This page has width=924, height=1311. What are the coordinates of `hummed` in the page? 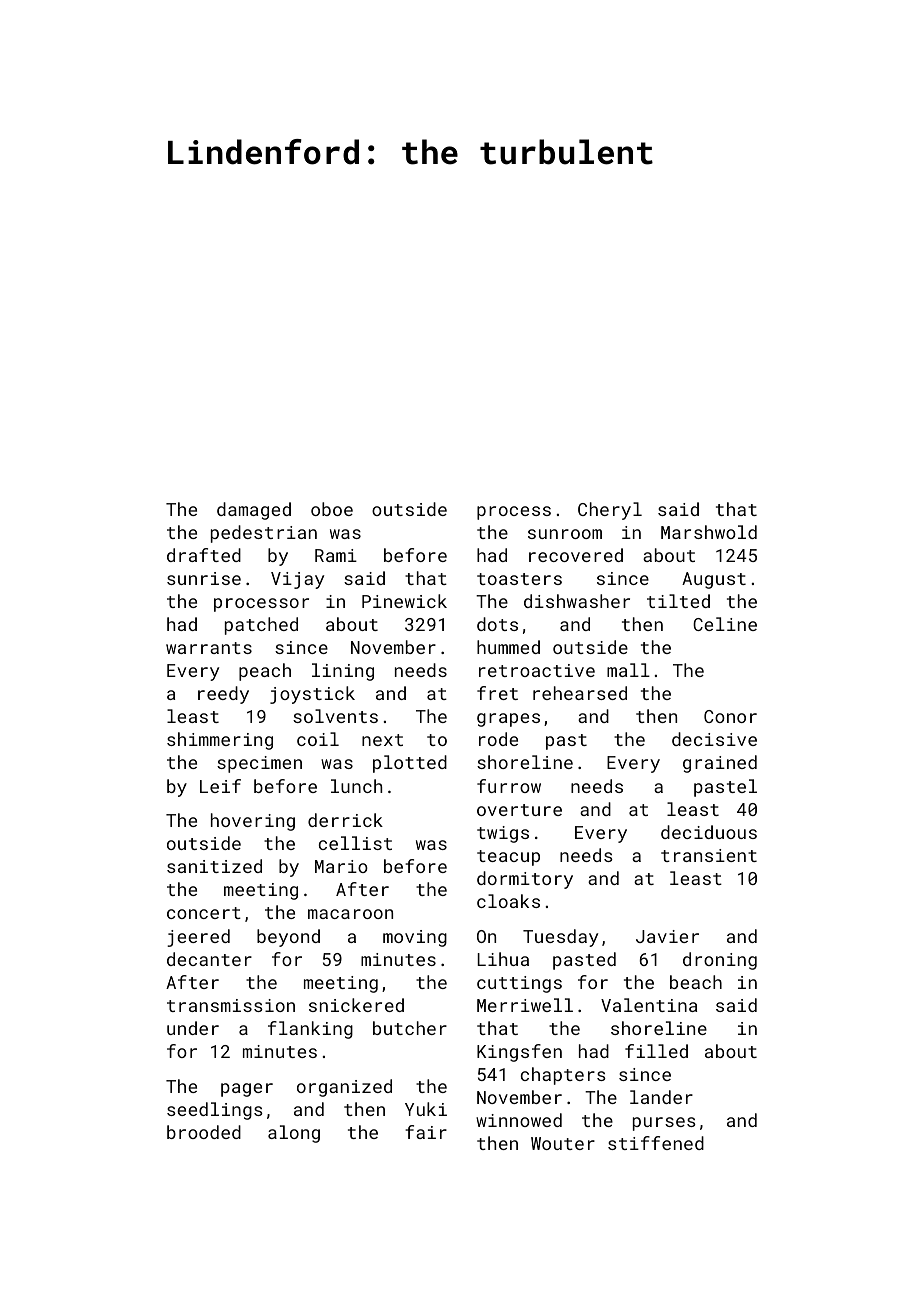 It's located at (508, 647).
